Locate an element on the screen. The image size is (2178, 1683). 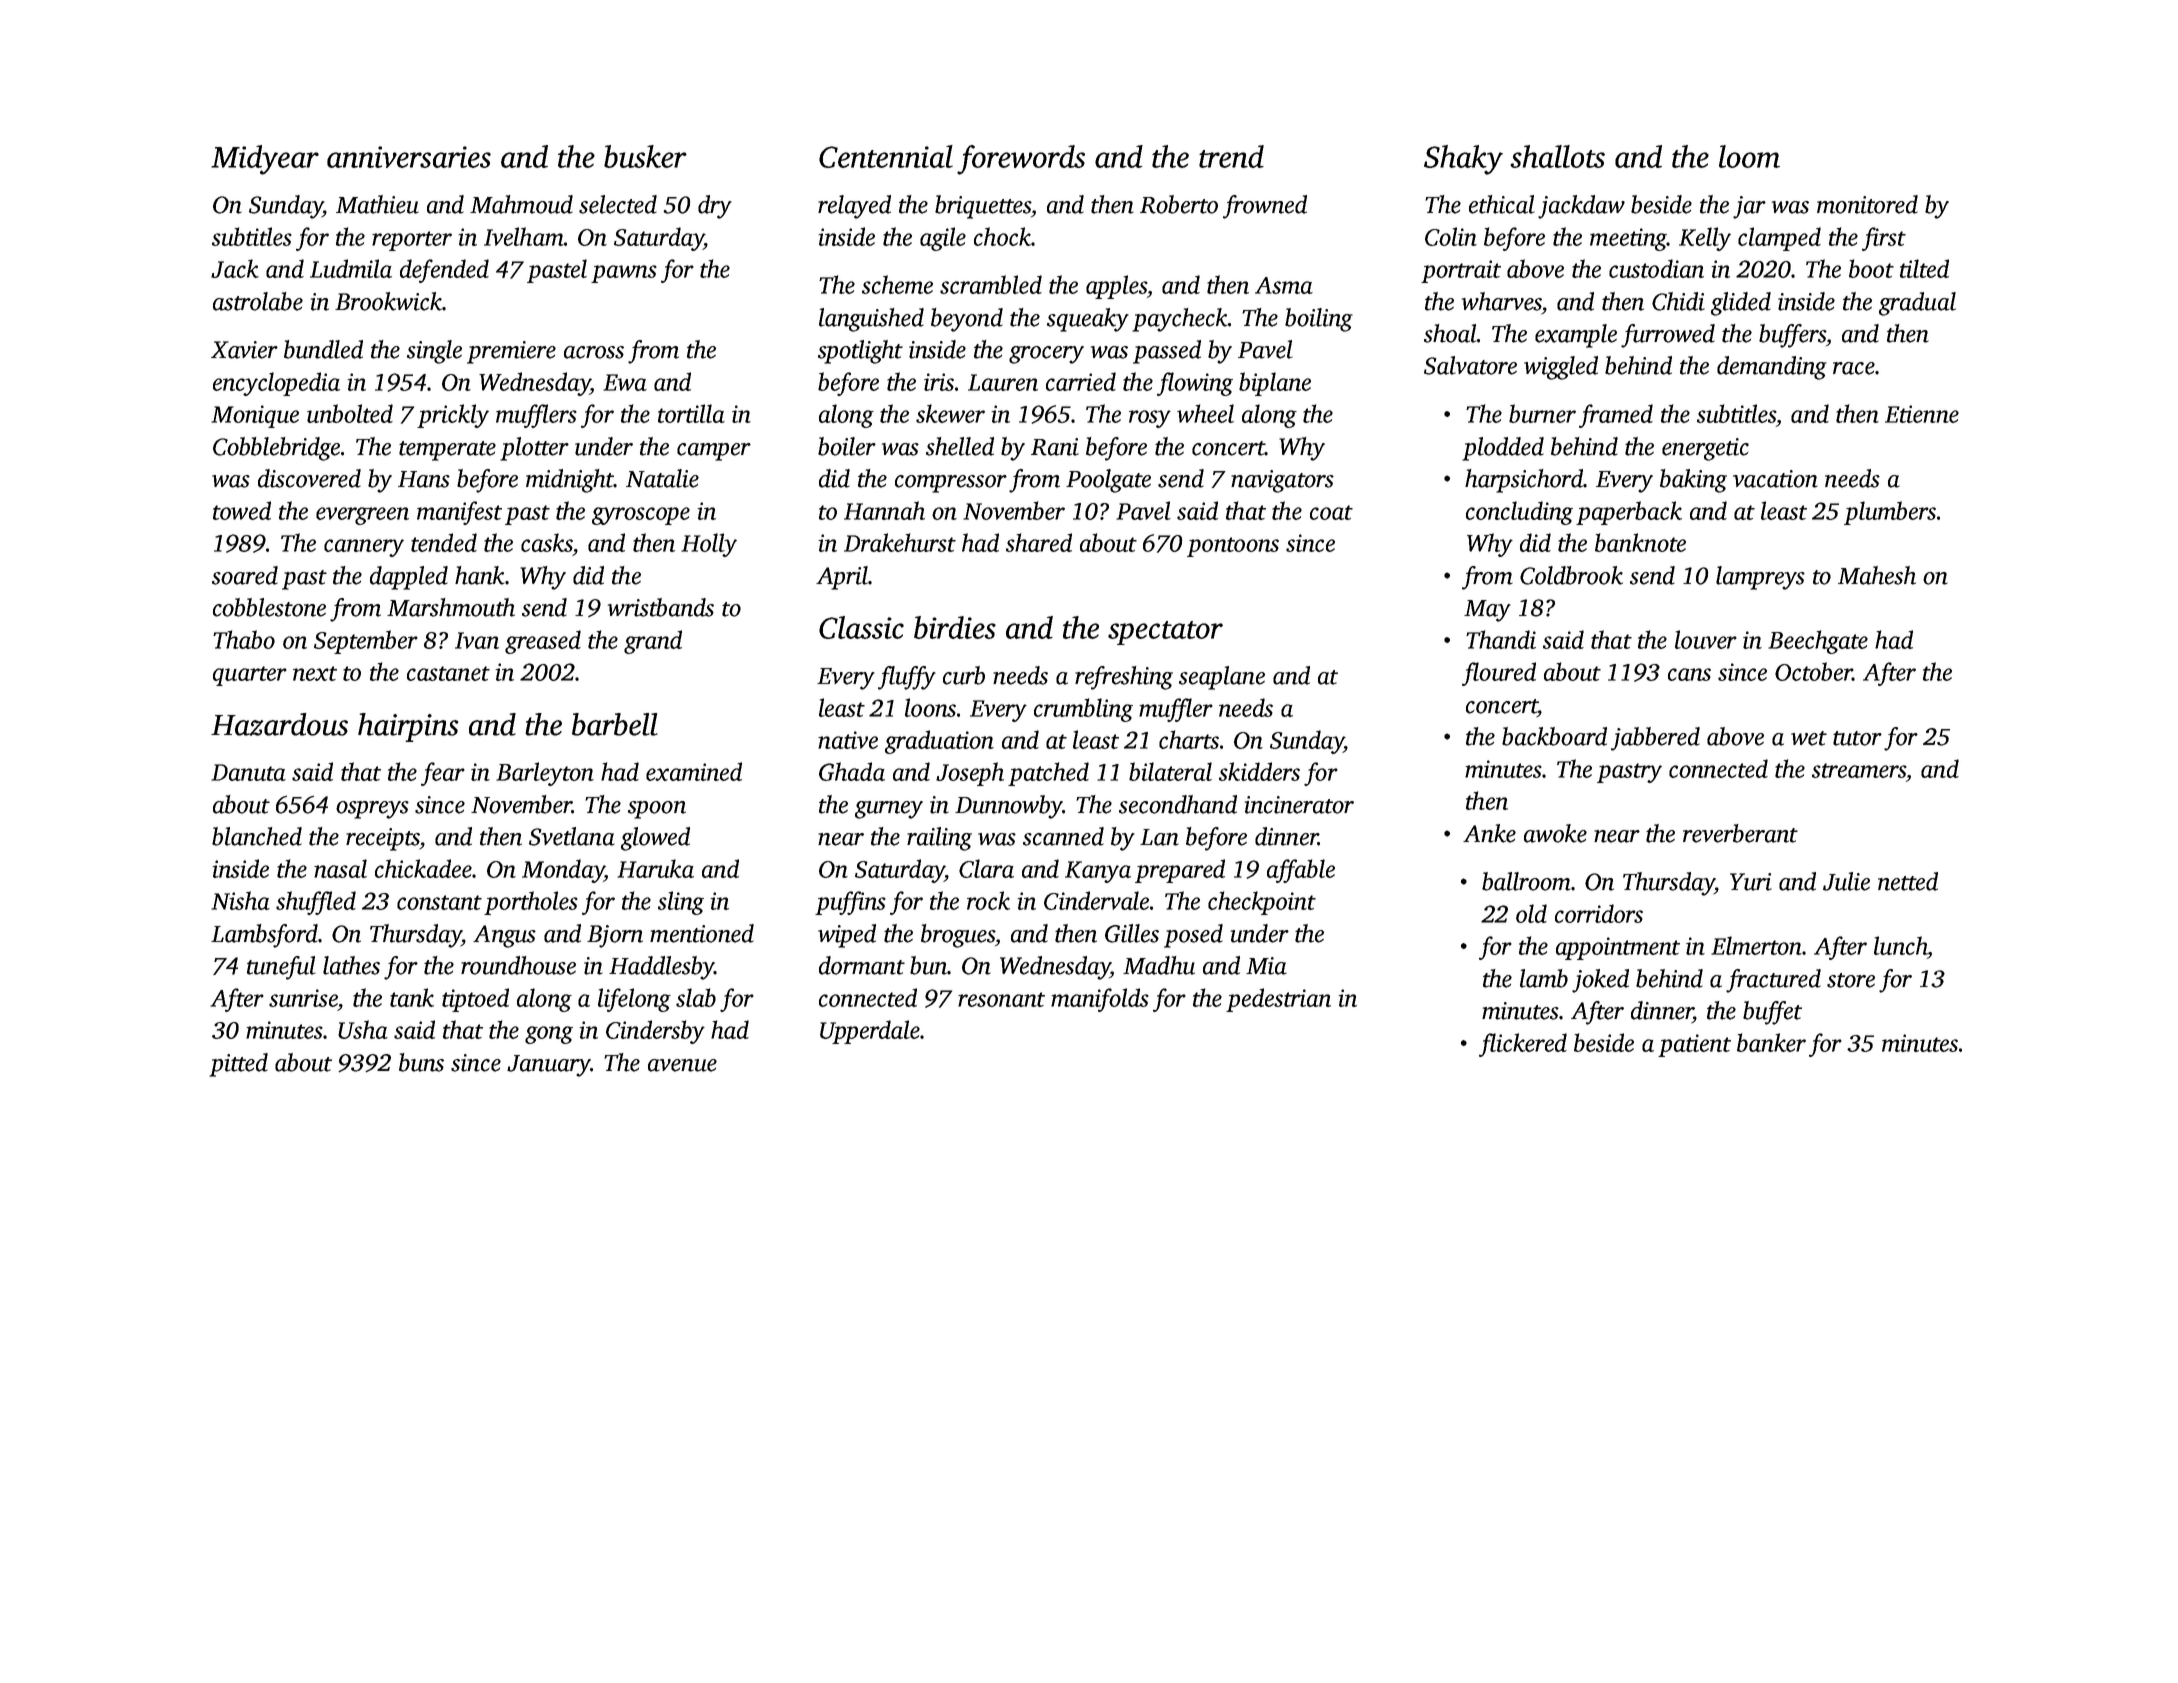
avenue is located at coordinates (682, 1065).
